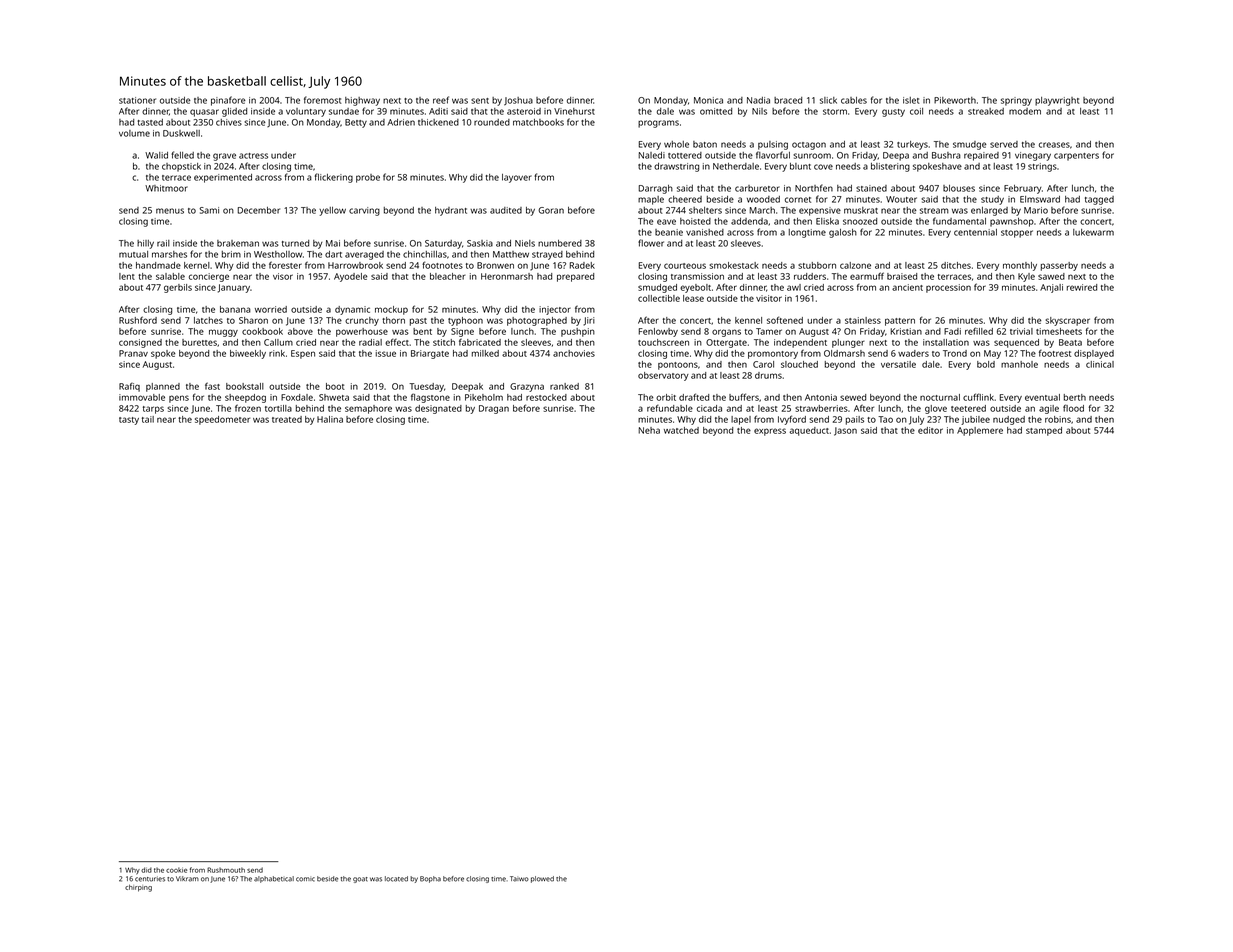  What do you see at coordinates (681, 430) in the screenshot?
I see `watched` at bounding box center [681, 430].
